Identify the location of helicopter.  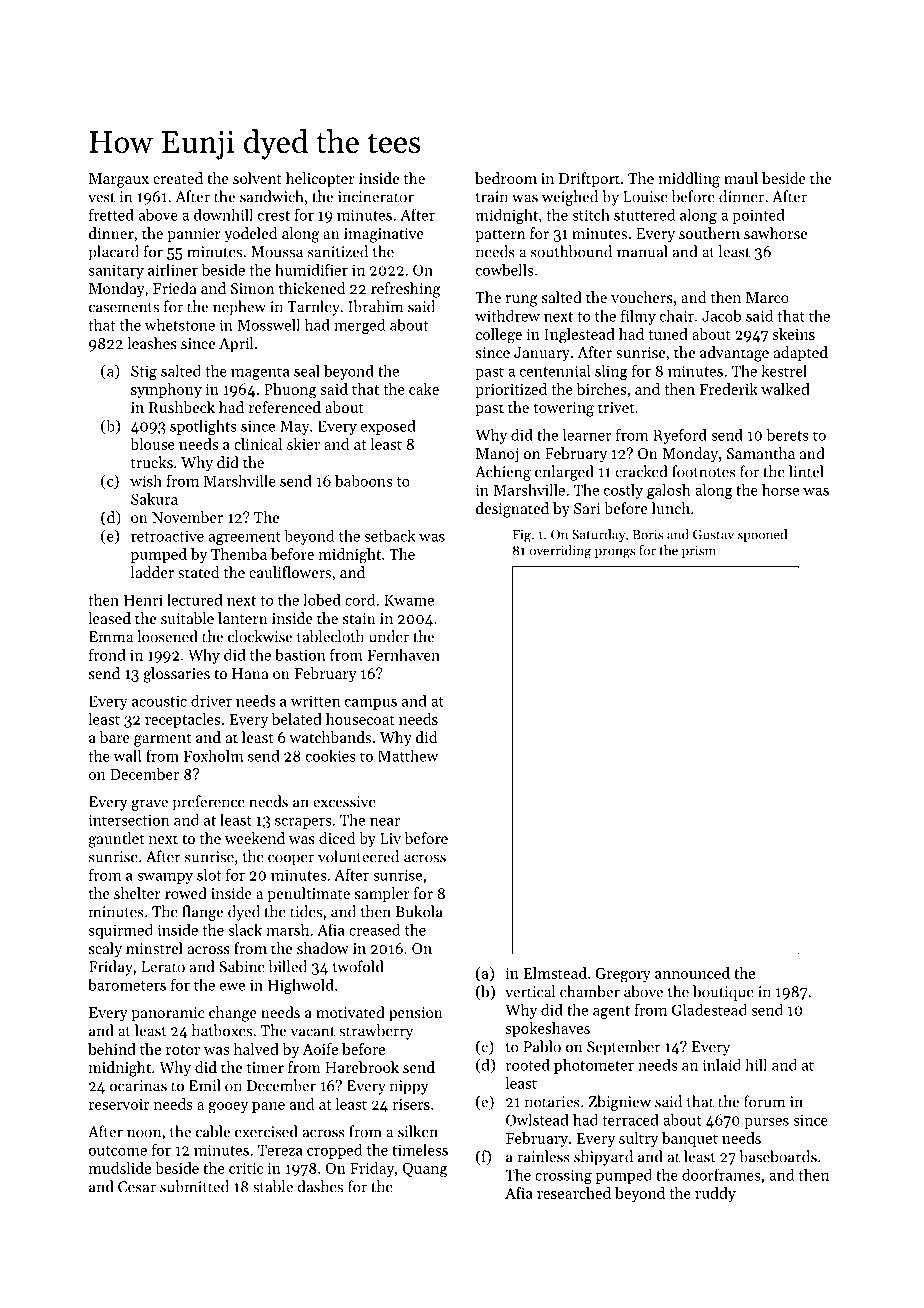
(320, 179).
